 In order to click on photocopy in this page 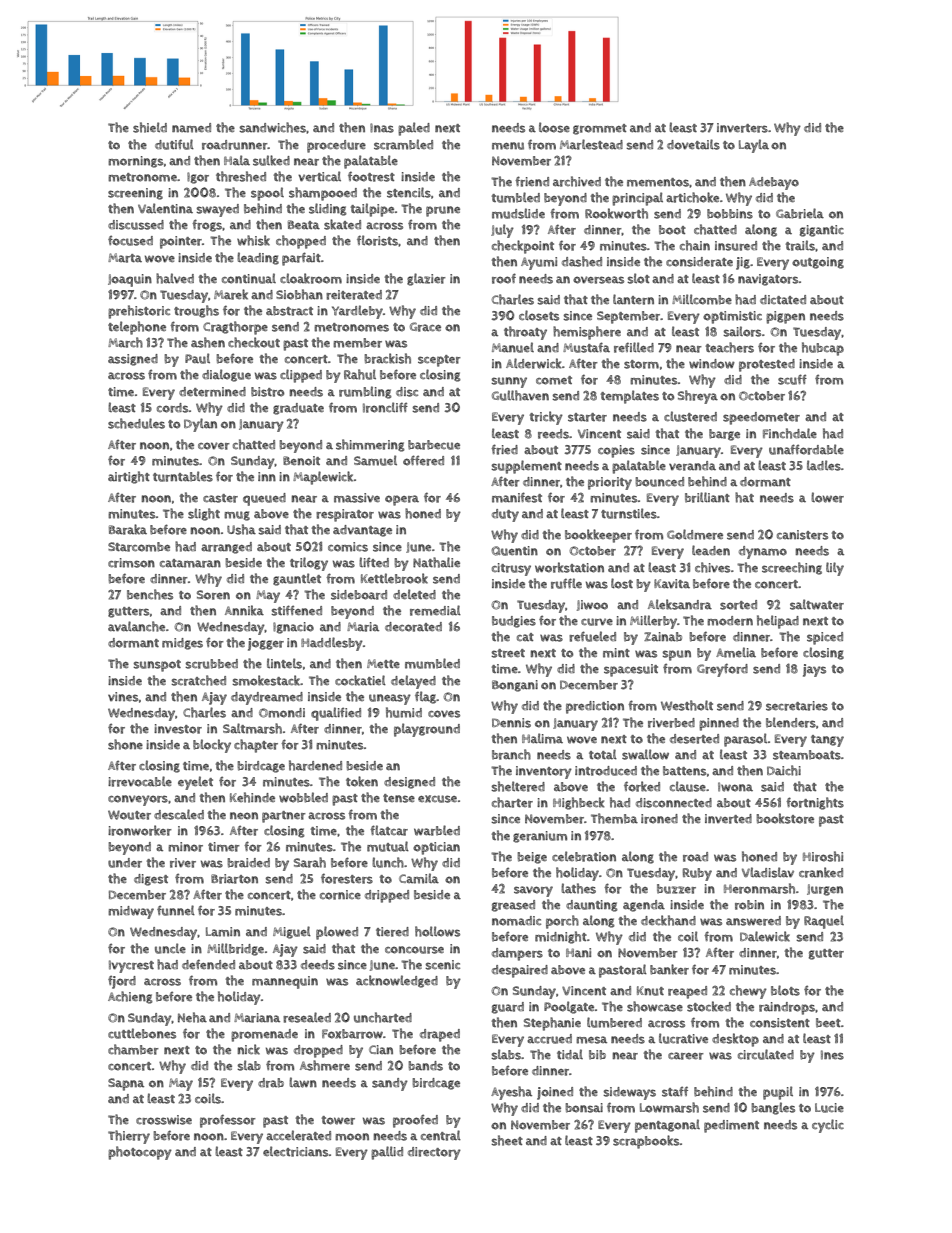, I will do `click(140, 1153)`.
